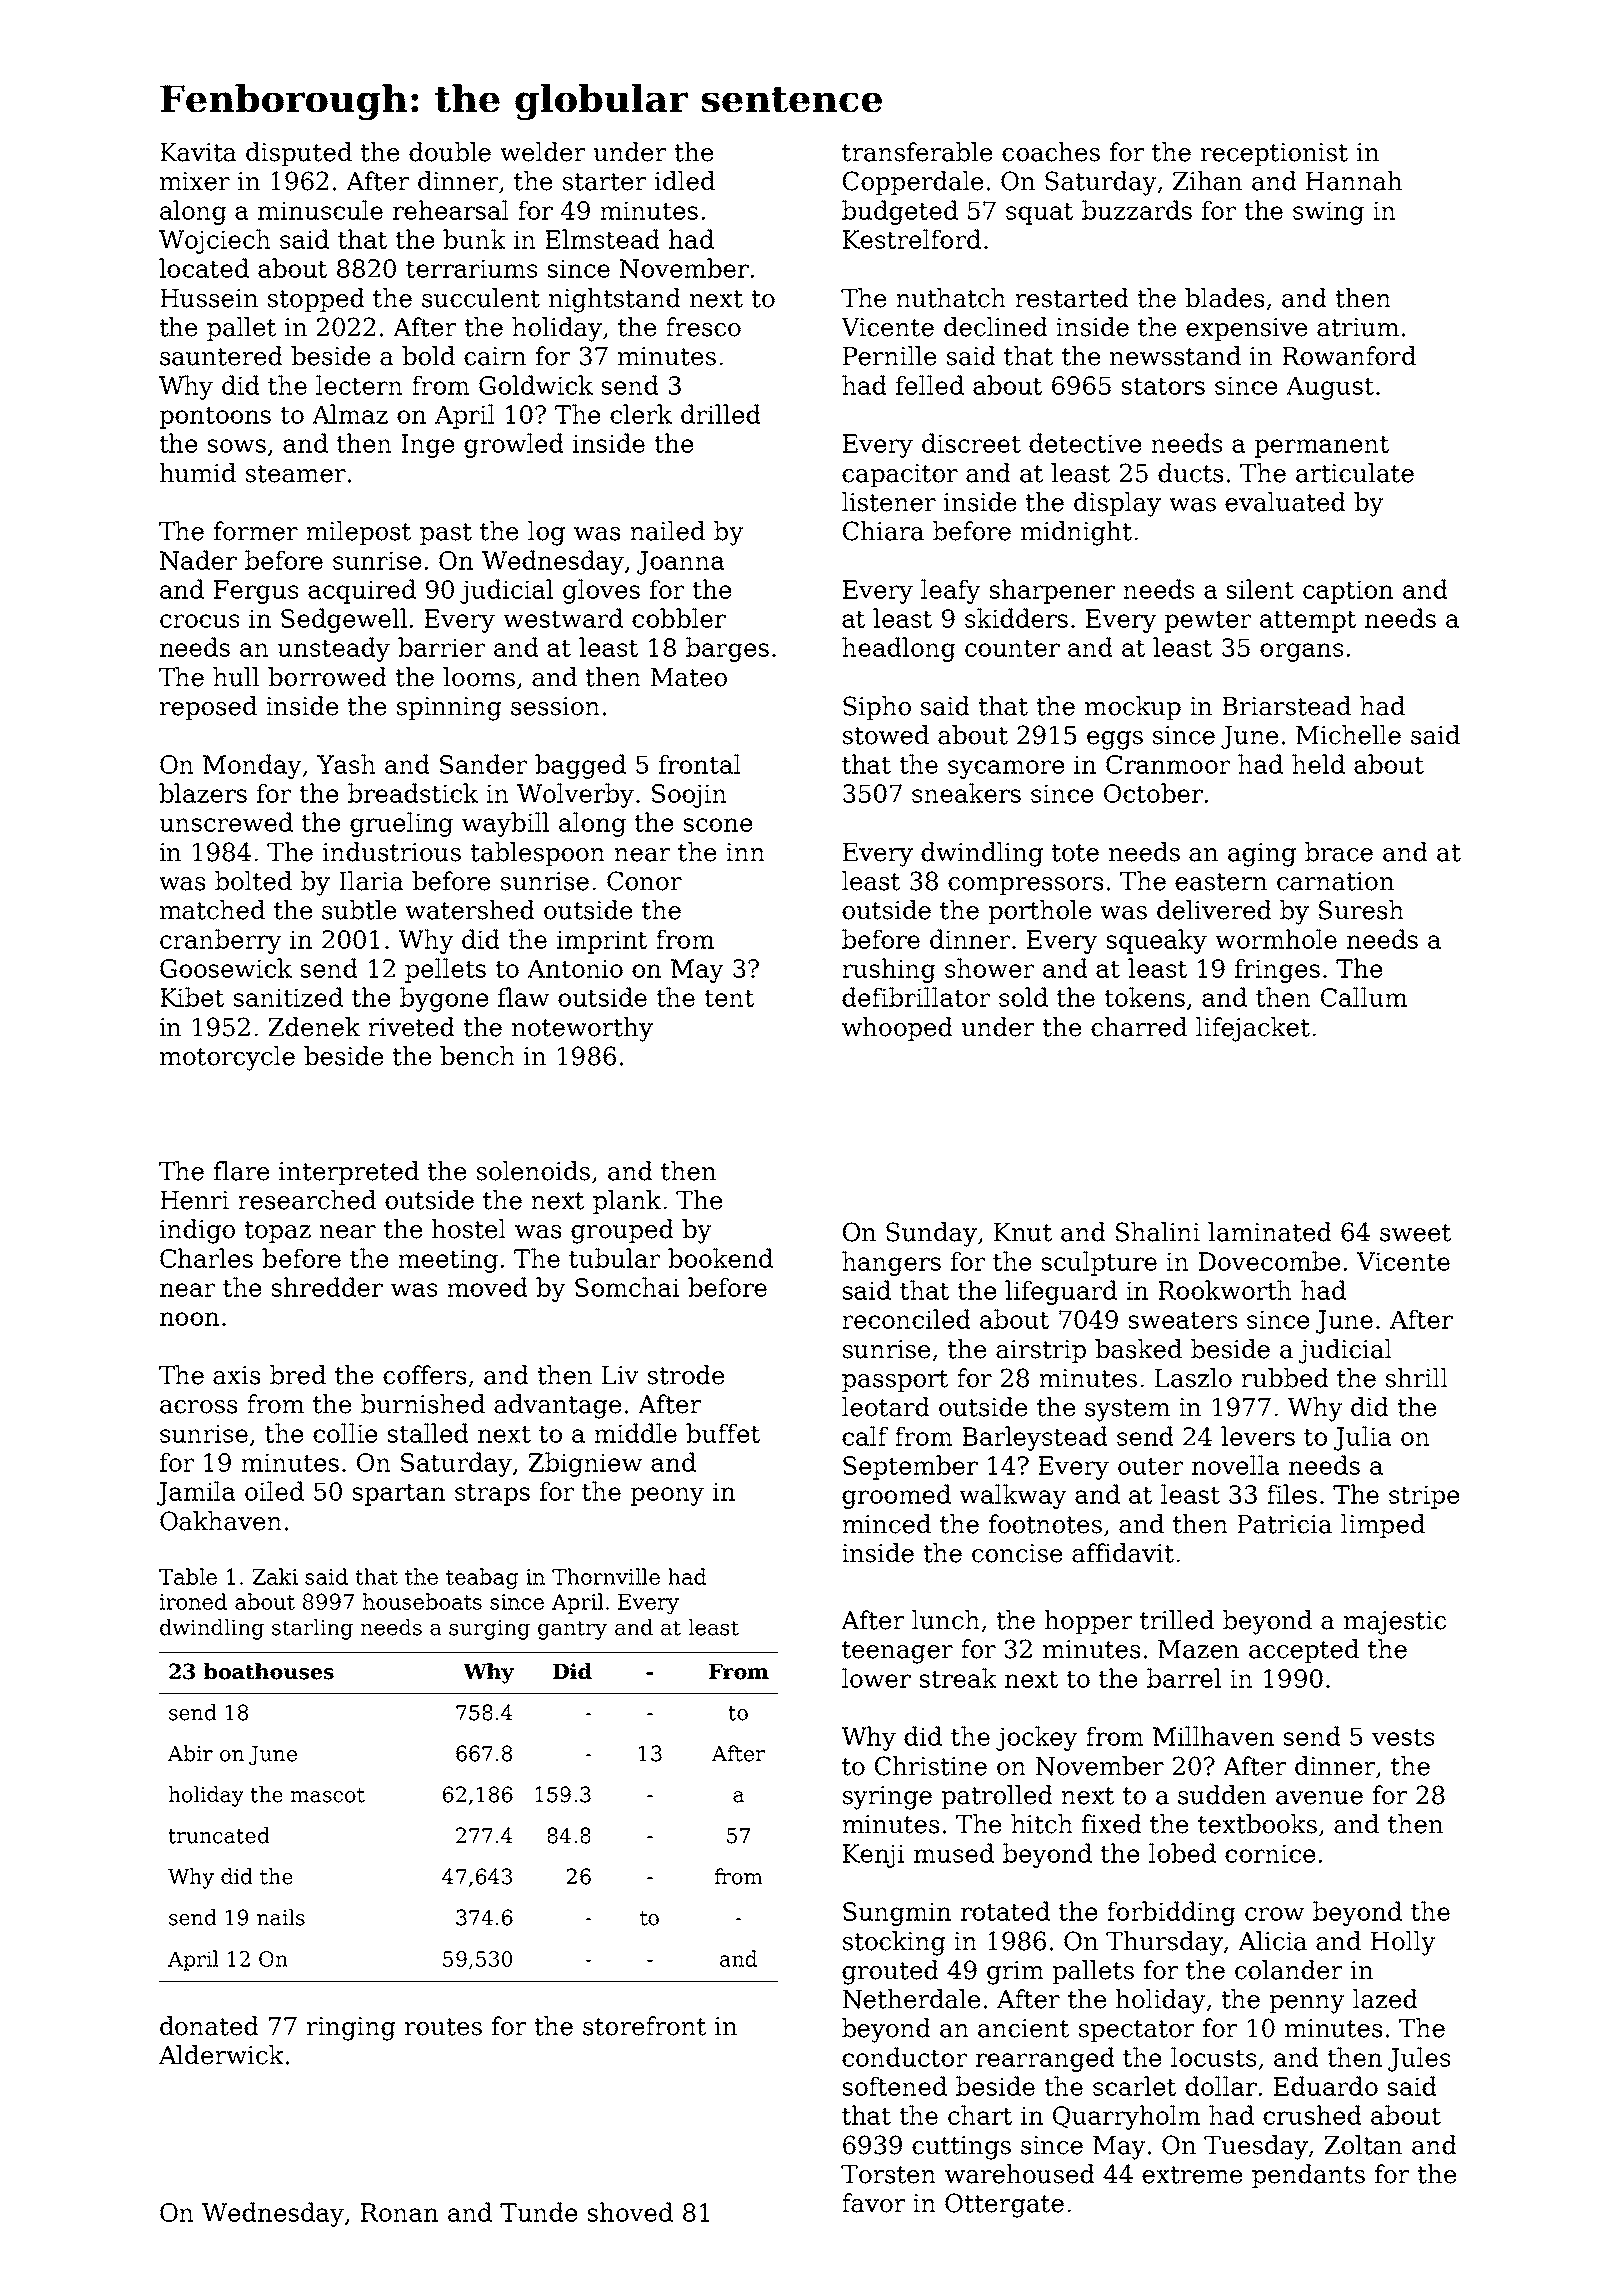  Describe the element at coordinates (667, 1496) in the screenshot. I see `peony` at that location.
